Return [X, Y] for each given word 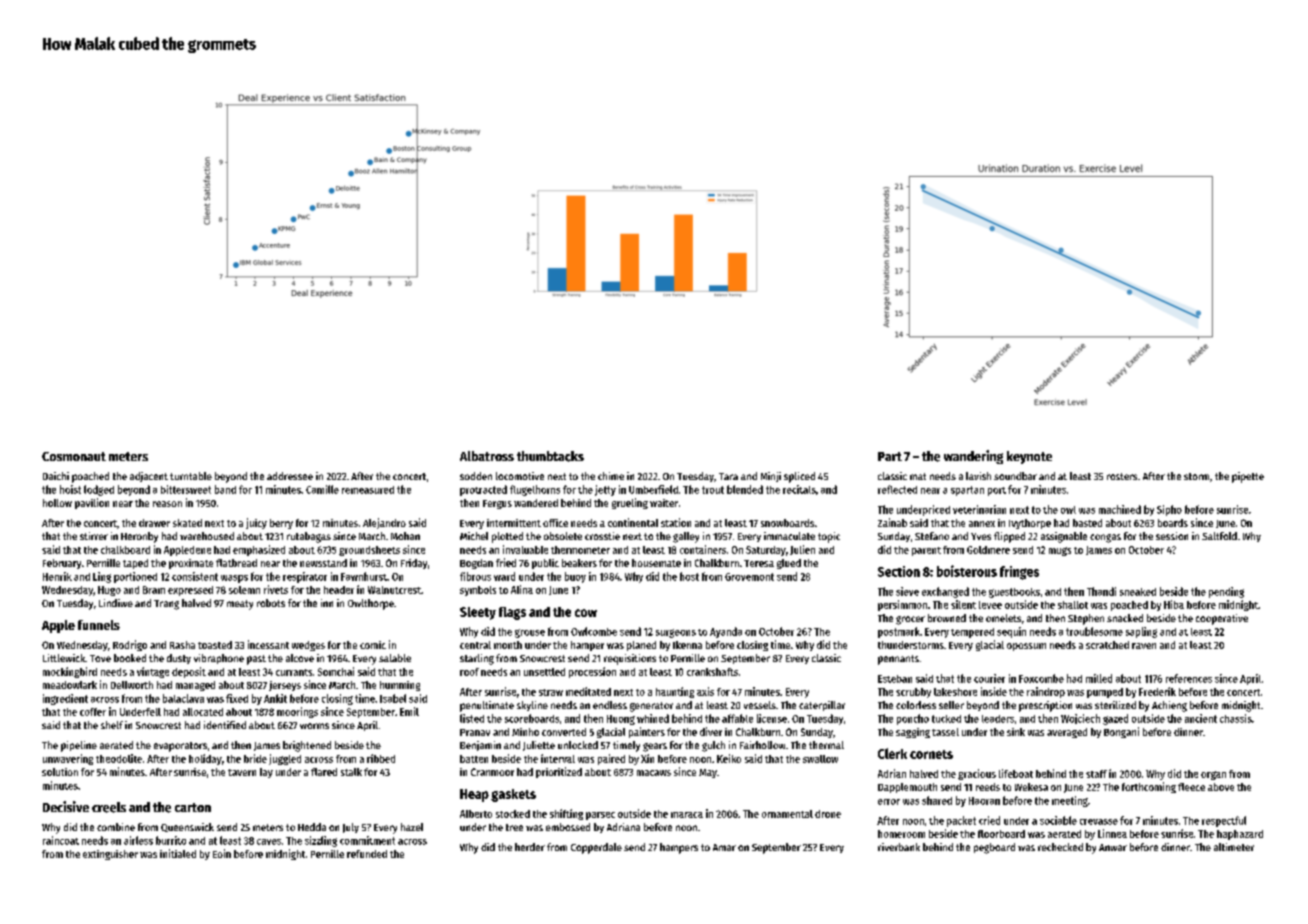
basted [1087, 523]
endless [610, 705]
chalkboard [125, 550]
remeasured [368, 490]
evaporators [180, 747]
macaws [654, 773]
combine [116, 827]
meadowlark [70, 685]
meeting [1070, 801]
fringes [1019, 573]
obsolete [563, 536]
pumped [1105, 693]
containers [703, 549]
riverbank [899, 847]
